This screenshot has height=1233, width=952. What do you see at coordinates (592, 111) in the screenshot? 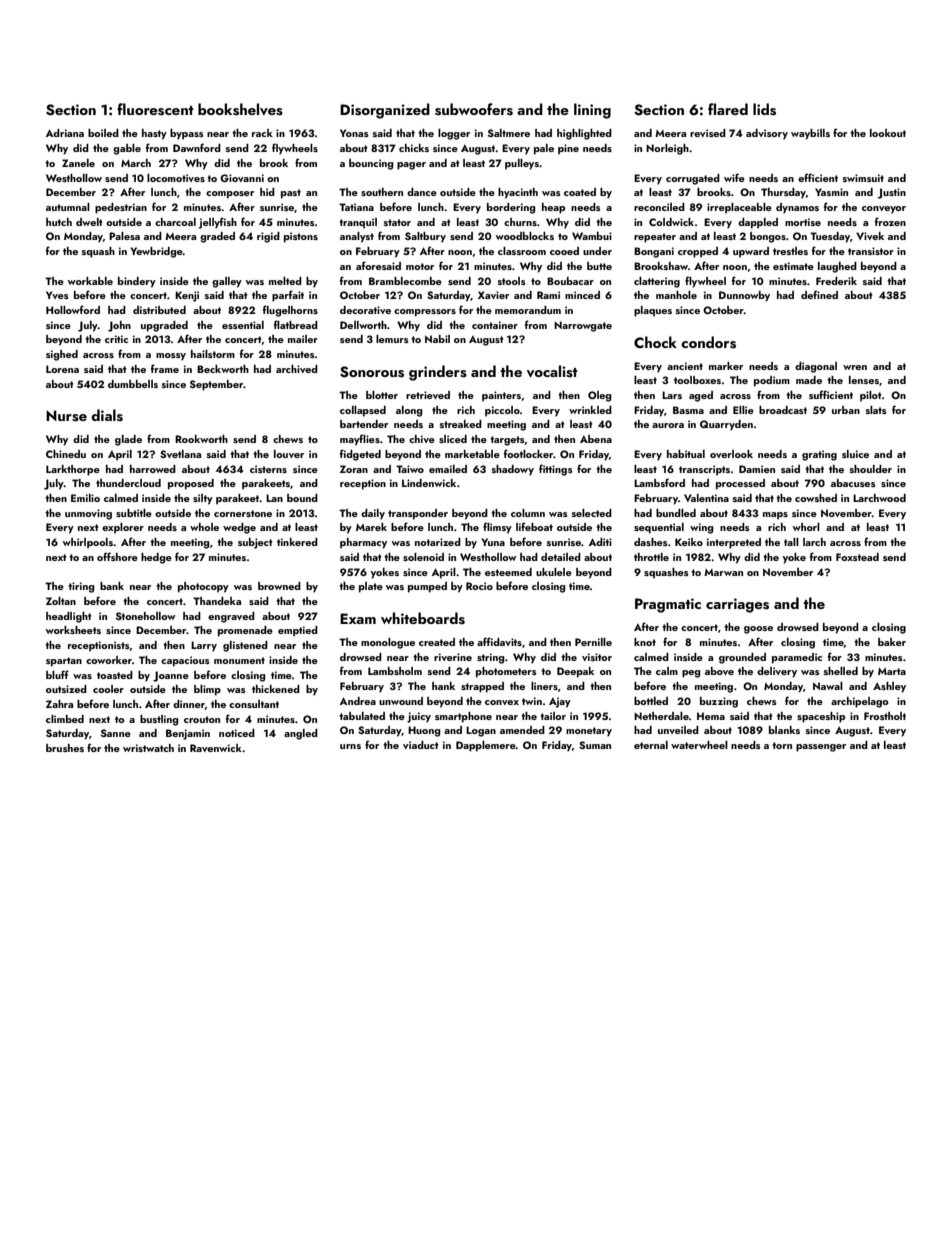
I see `lining` at bounding box center [592, 111].
